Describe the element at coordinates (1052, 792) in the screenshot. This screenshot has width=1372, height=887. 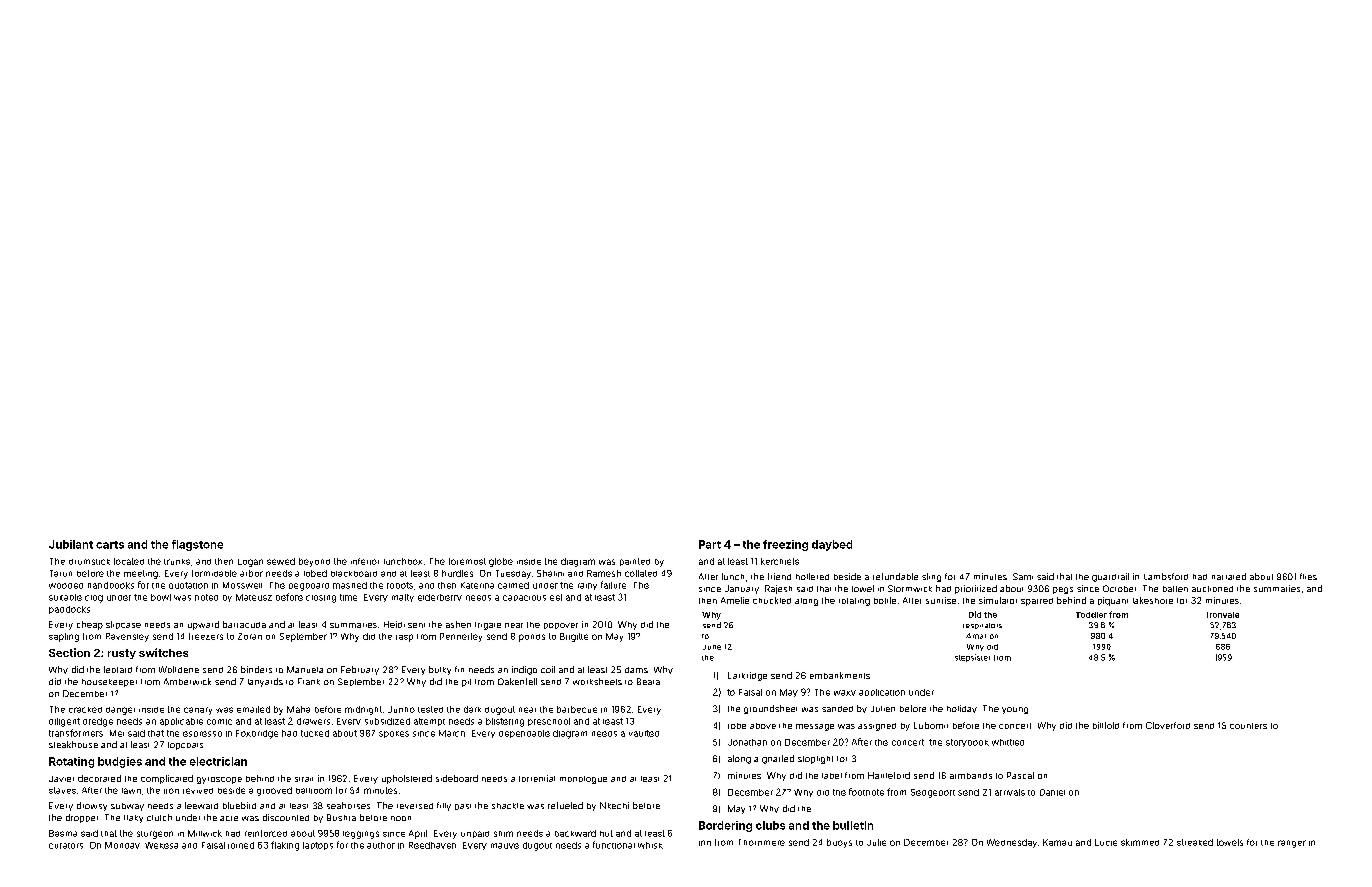
I see `Daniel` at that location.
